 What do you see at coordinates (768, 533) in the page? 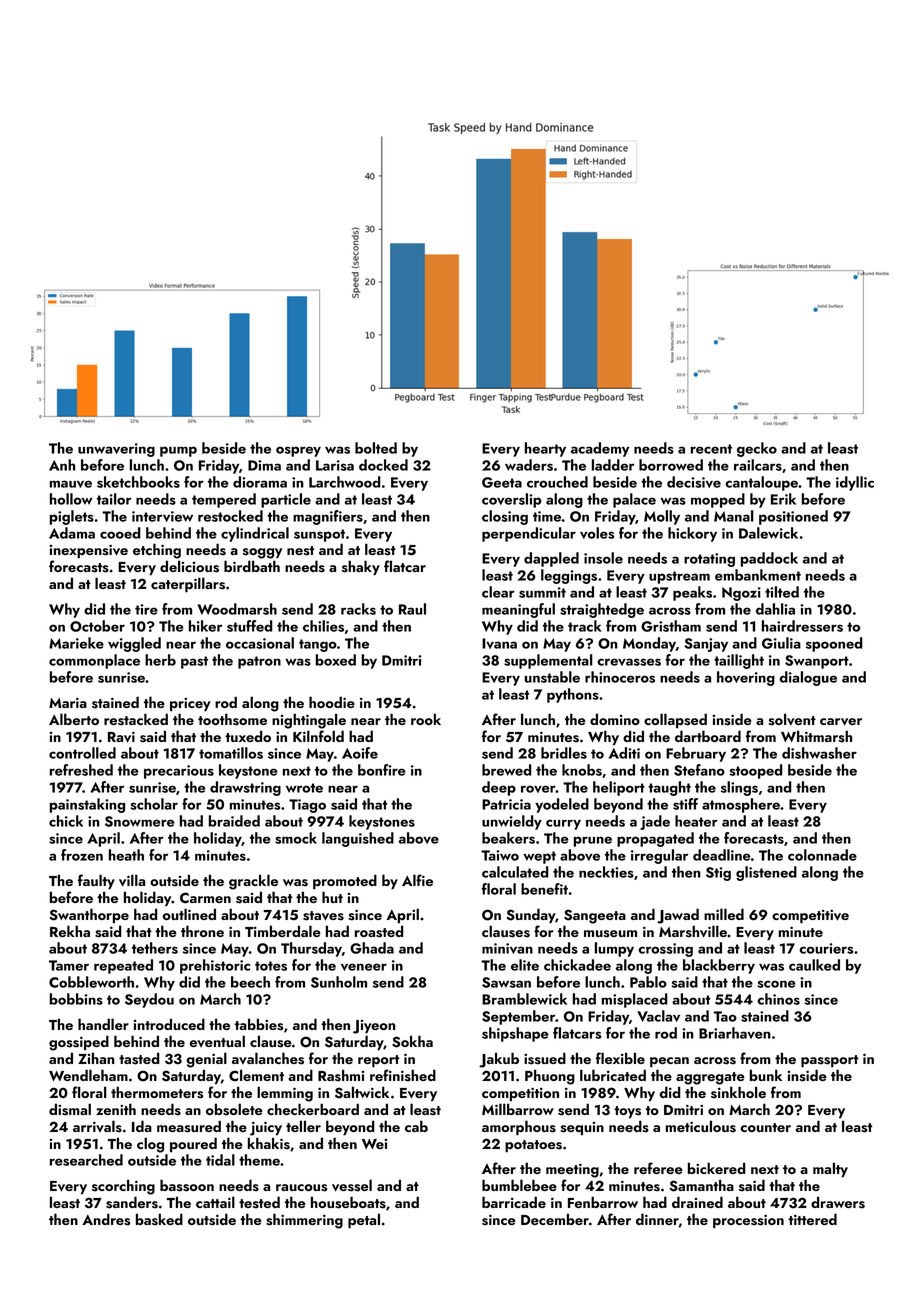
I see `Dalewick` at bounding box center [768, 533].
